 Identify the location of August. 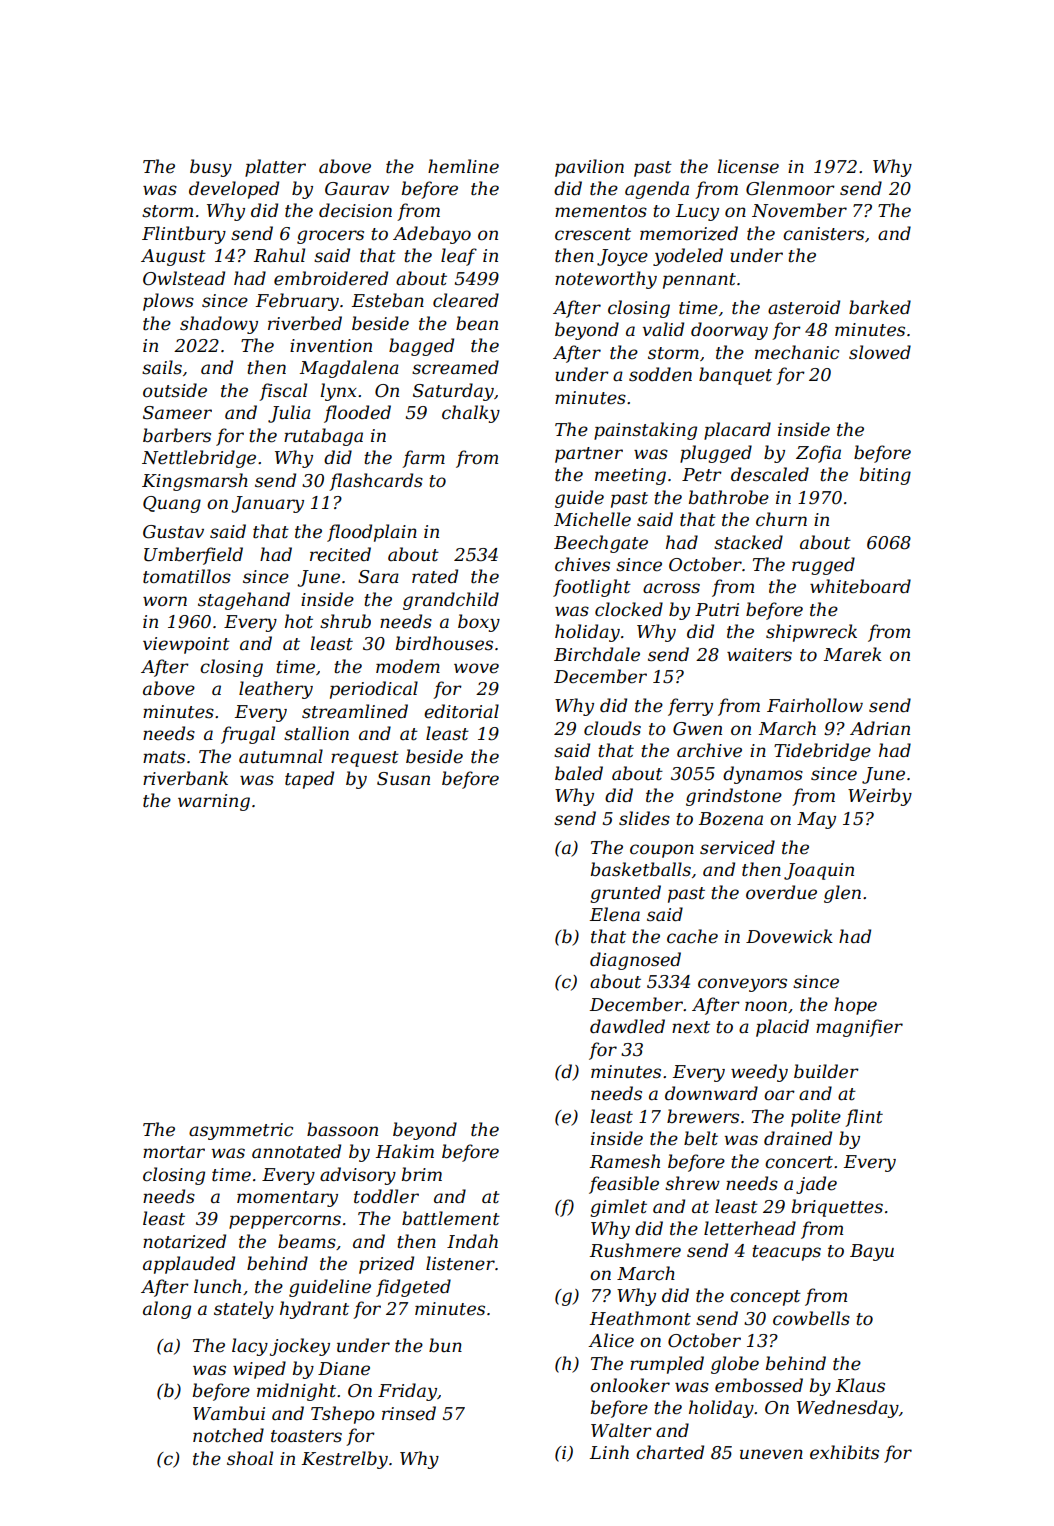
(173, 257).
